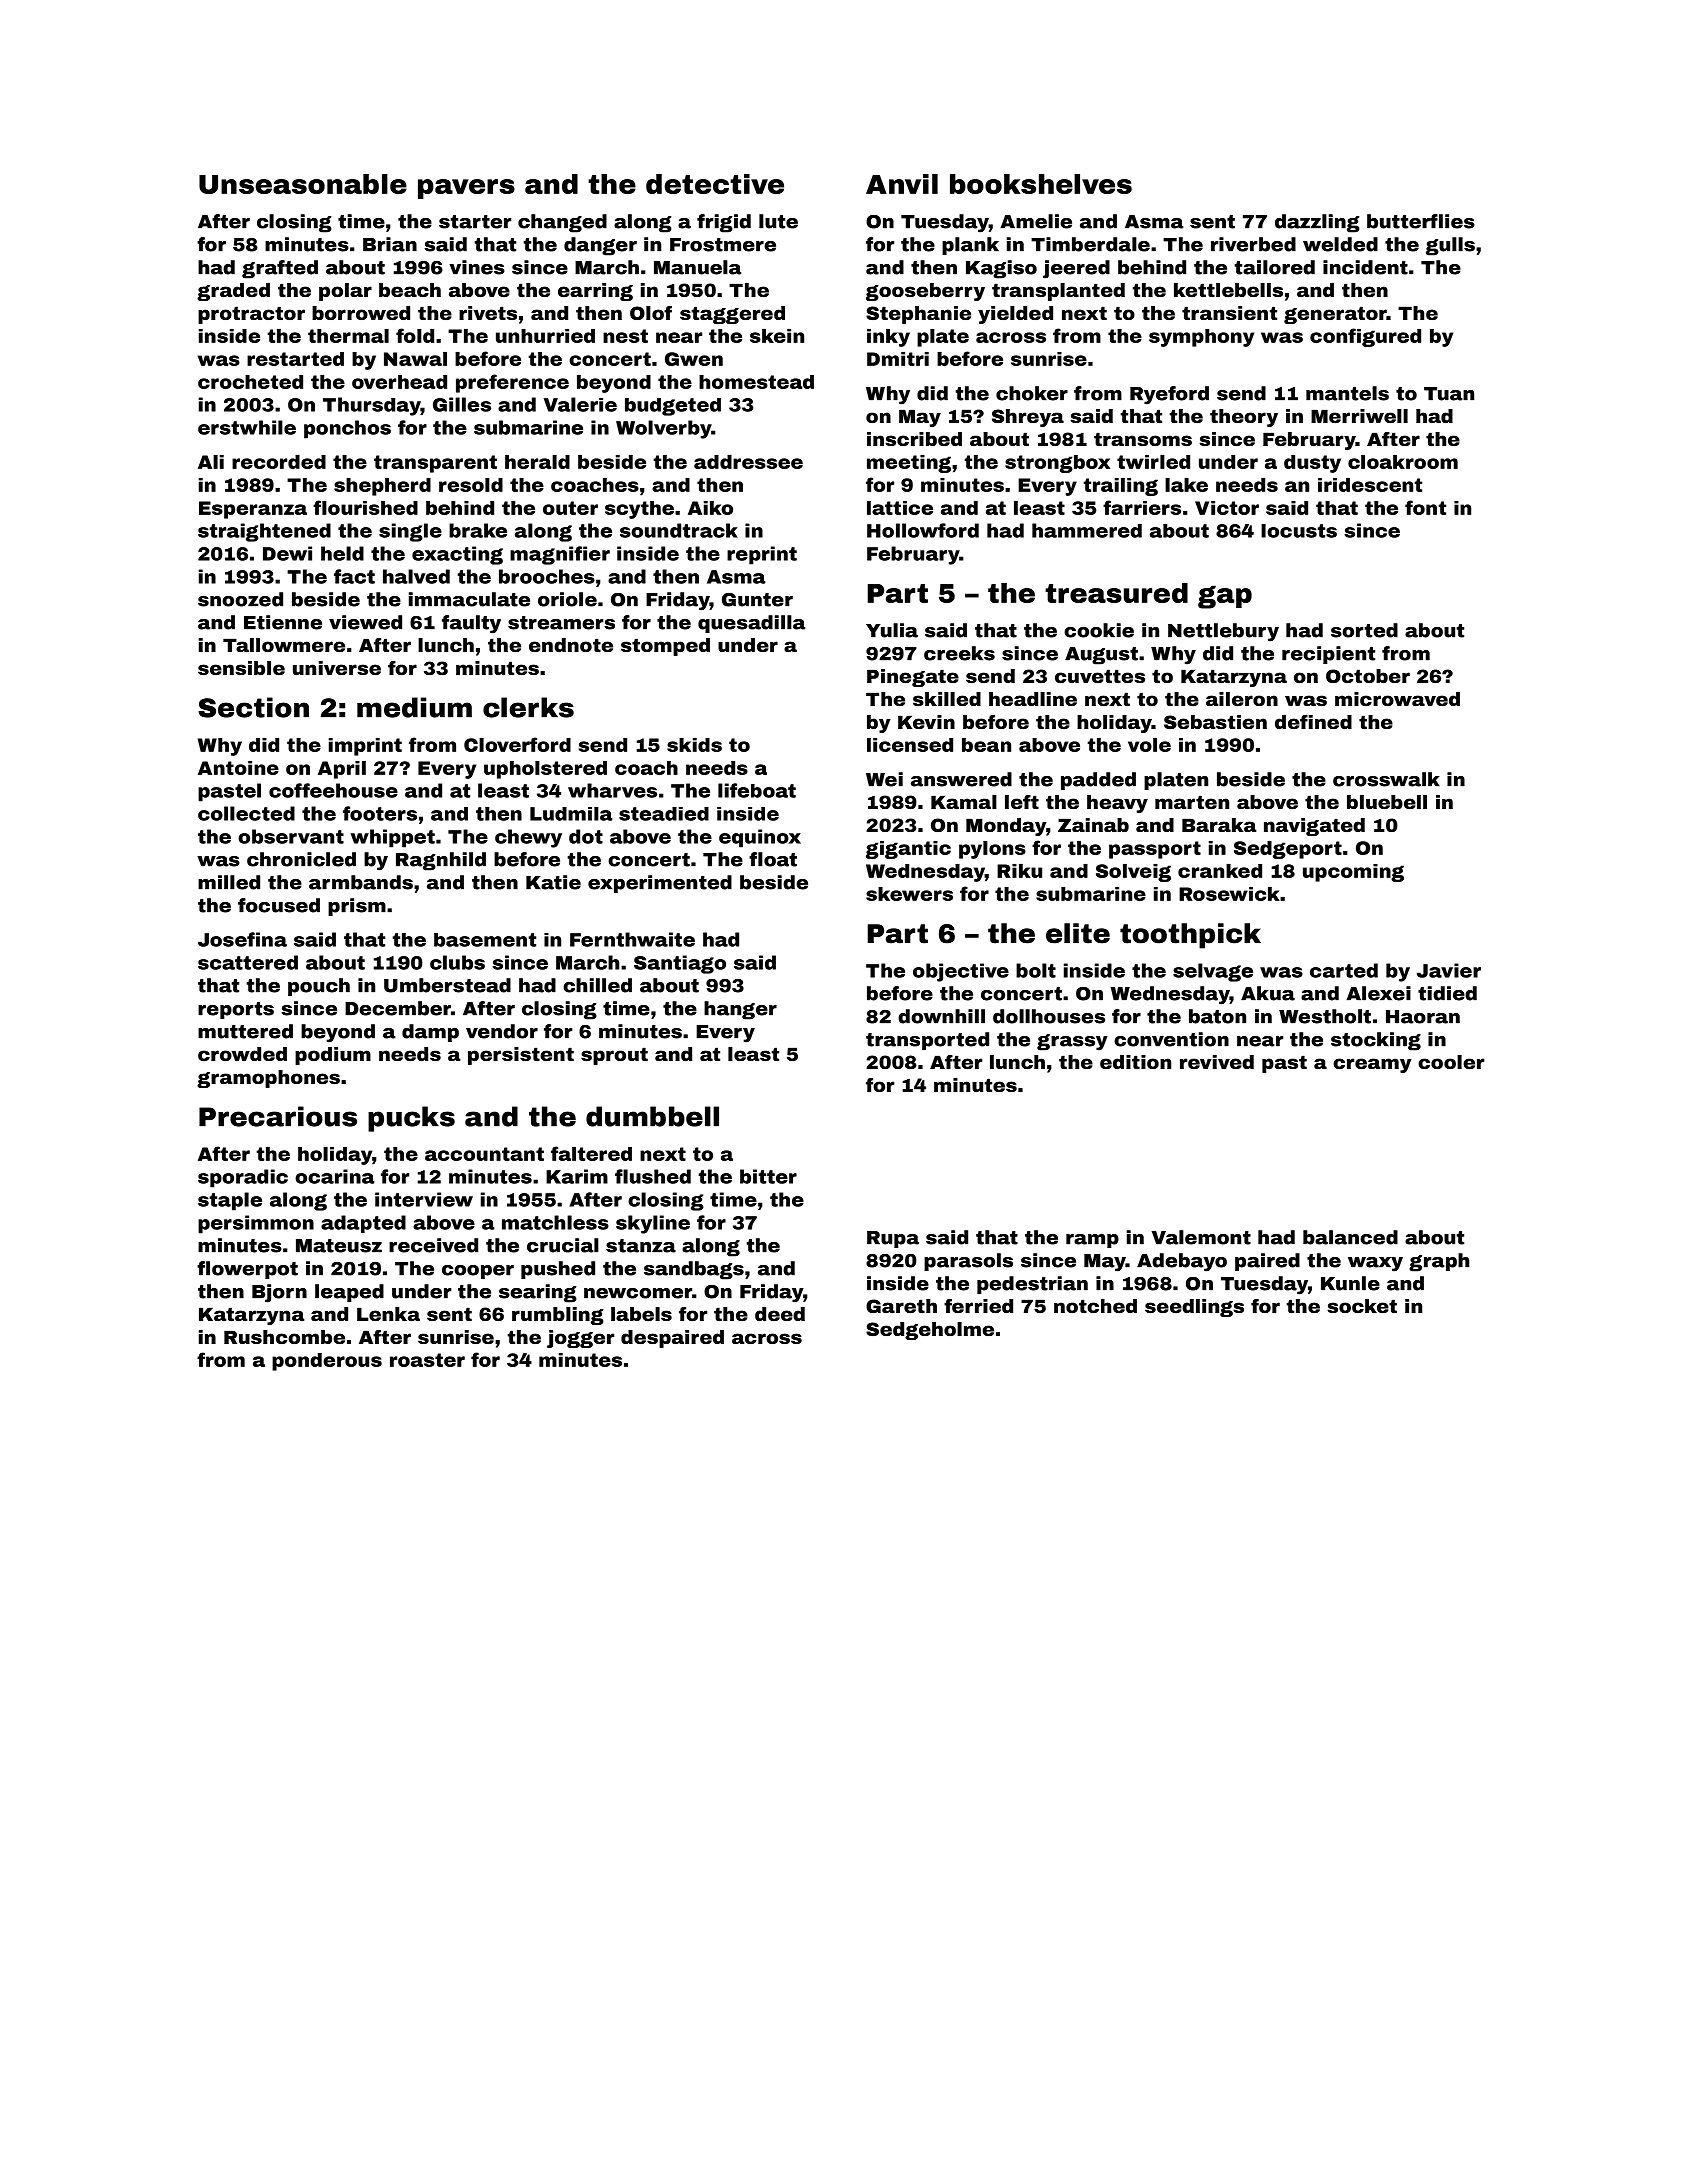 The width and height of the screenshot is (1683, 2178). Describe the element at coordinates (1133, 873) in the screenshot. I see `Solveig` at that location.
